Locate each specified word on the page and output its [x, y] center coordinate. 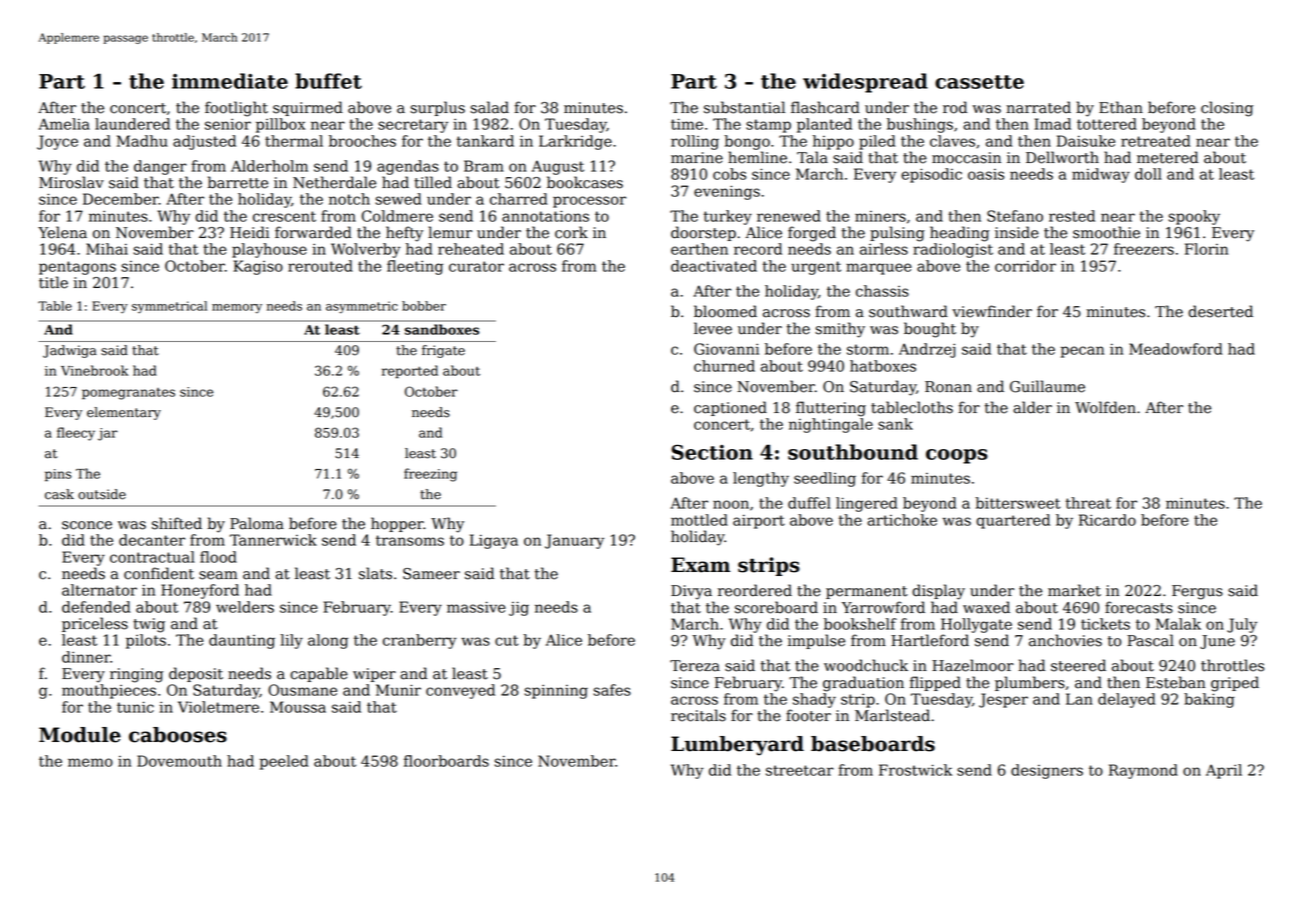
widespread [865, 83]
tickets [1105, 624]
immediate [230, 81]
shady [814, 700]
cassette [979, 82]
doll [1148, 174]
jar [108, 434]
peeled [284, 762]
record [758, 249]
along [328, 641]
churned [724, 366]
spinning [556, 691]
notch [349, 199]
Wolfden [1105, 407]
